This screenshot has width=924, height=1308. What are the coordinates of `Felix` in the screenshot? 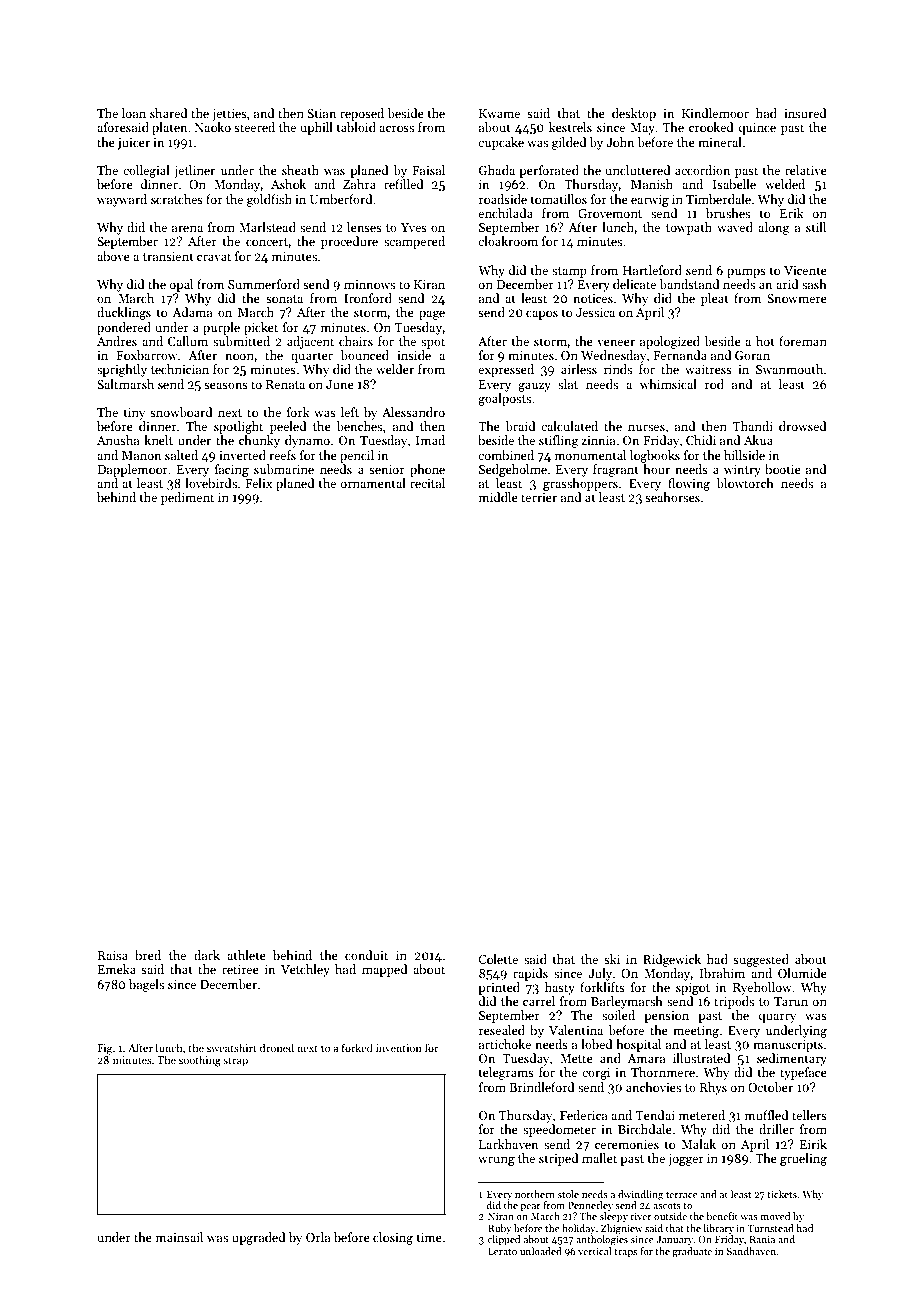 It's located at (258, 483).
